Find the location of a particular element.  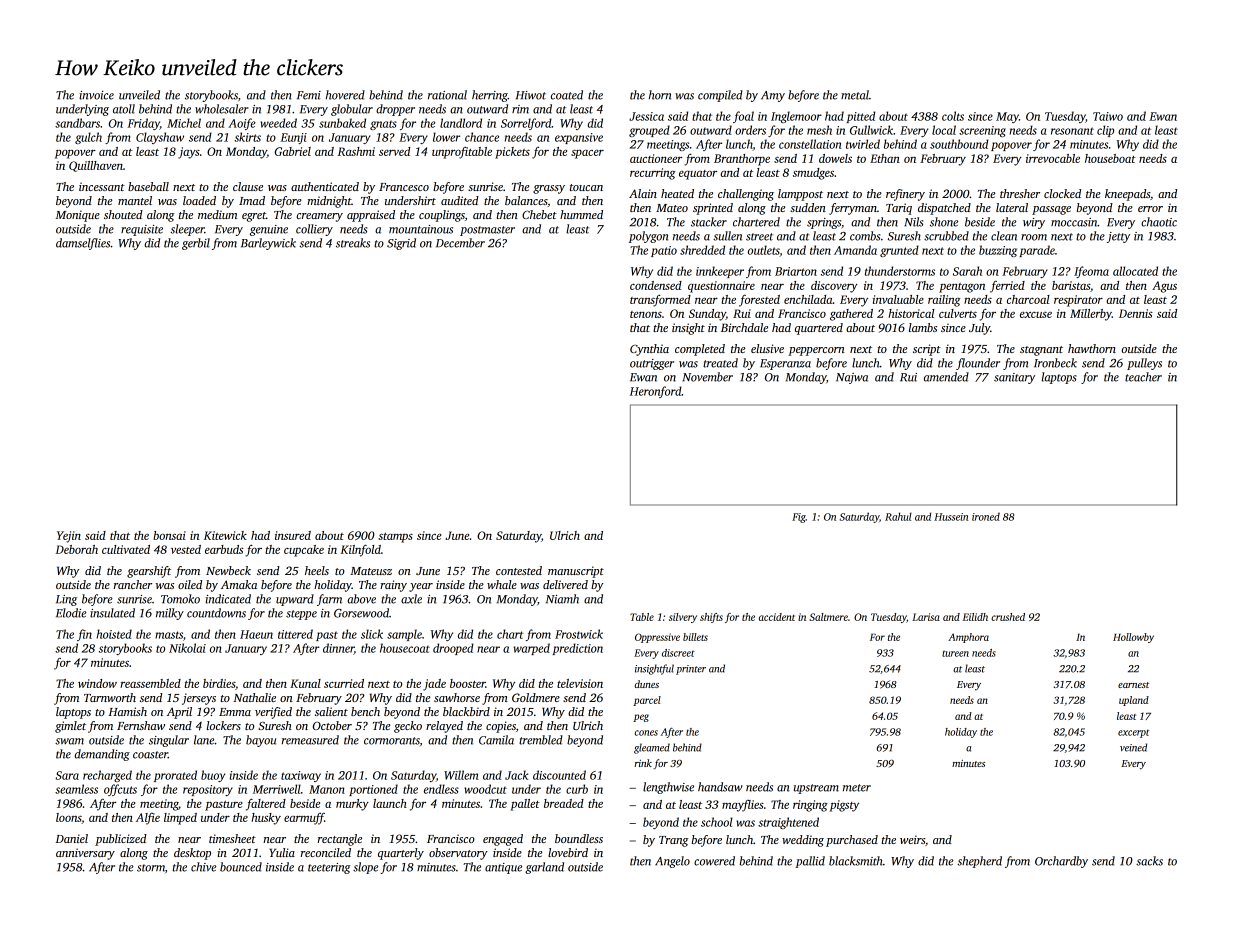

Inglemoor is located at coordinates (796, 117).
